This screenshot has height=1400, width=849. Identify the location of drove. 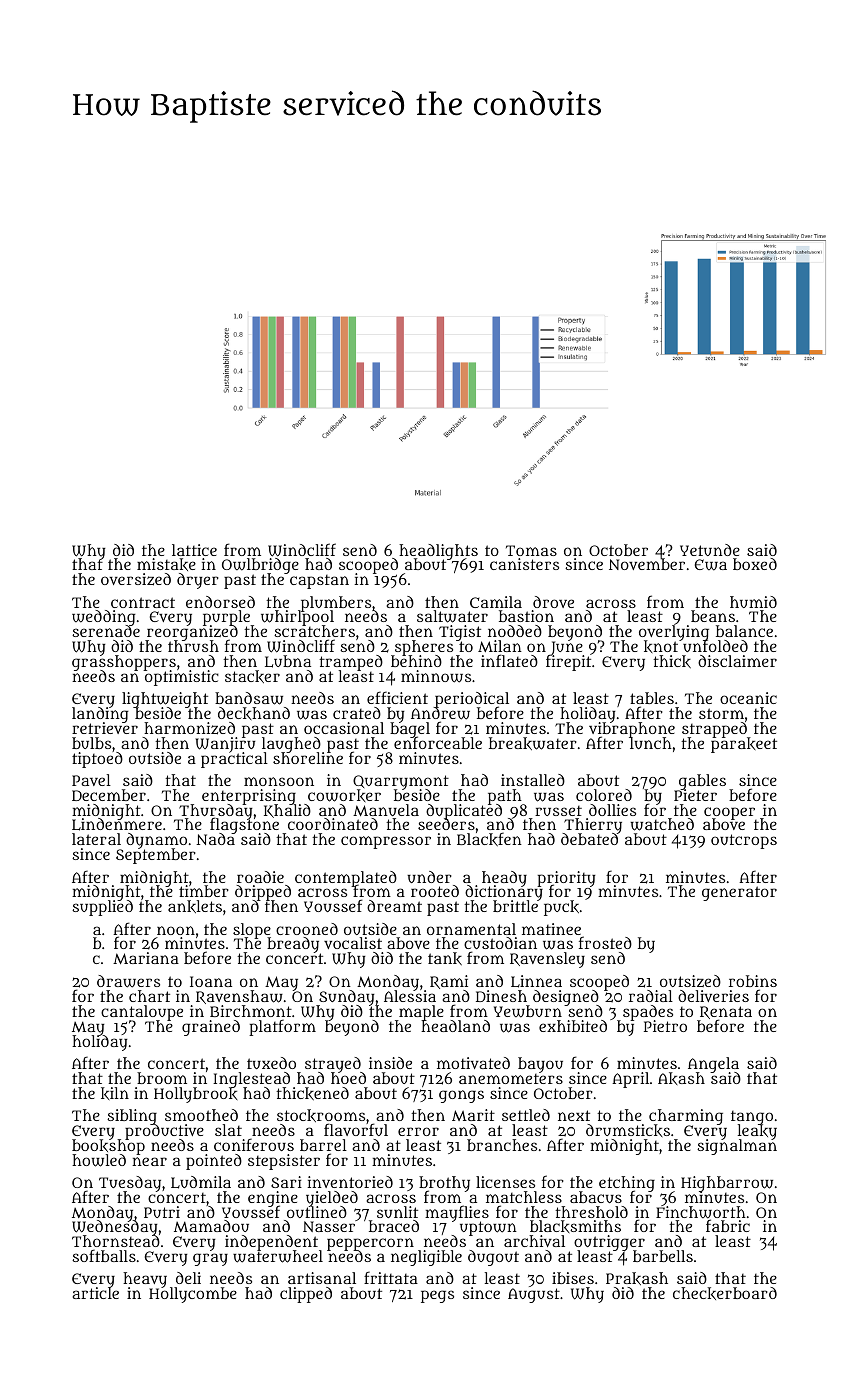
(553, 602).
